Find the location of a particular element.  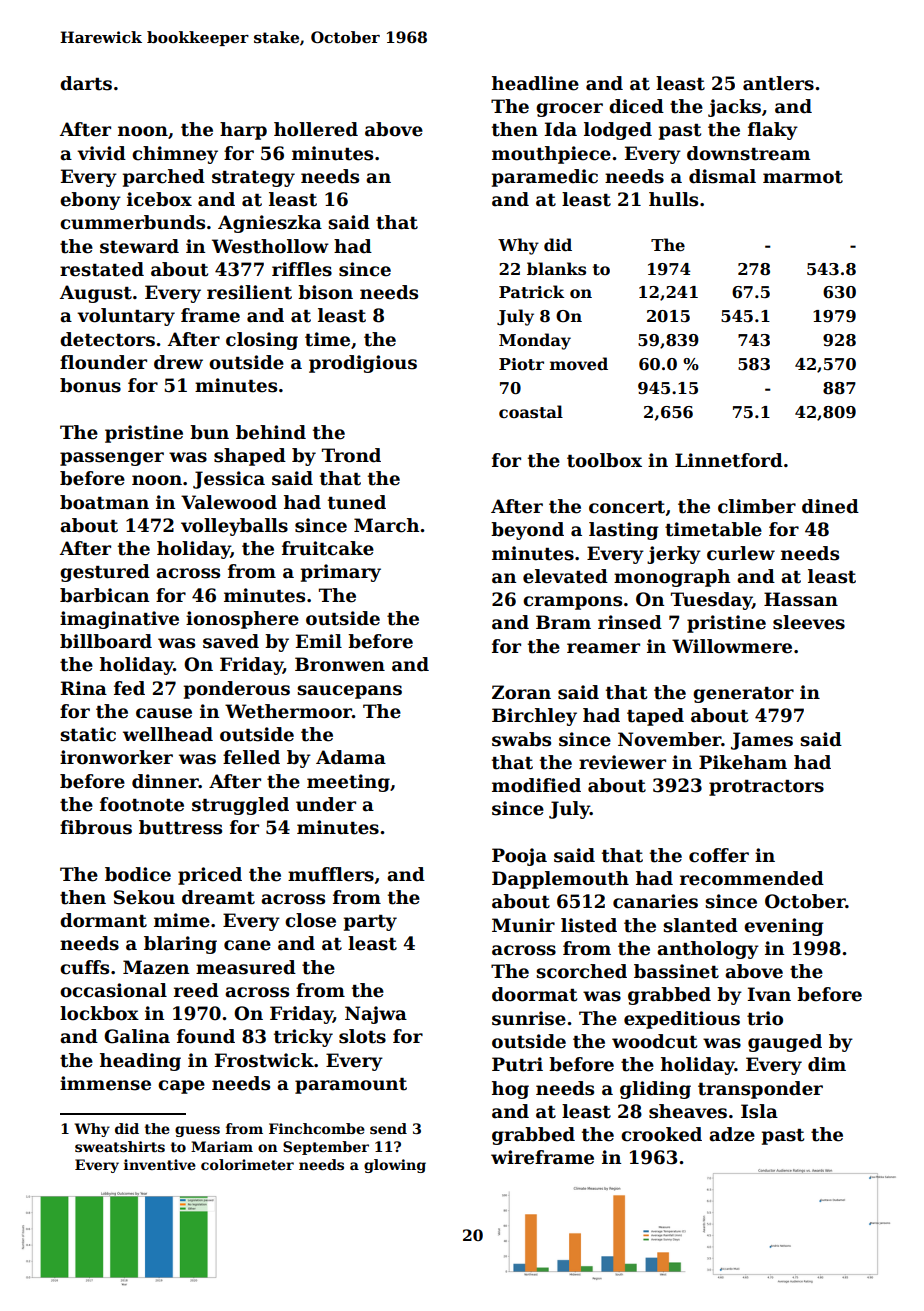

colorimeter is located at coordinates (247, 1164).
